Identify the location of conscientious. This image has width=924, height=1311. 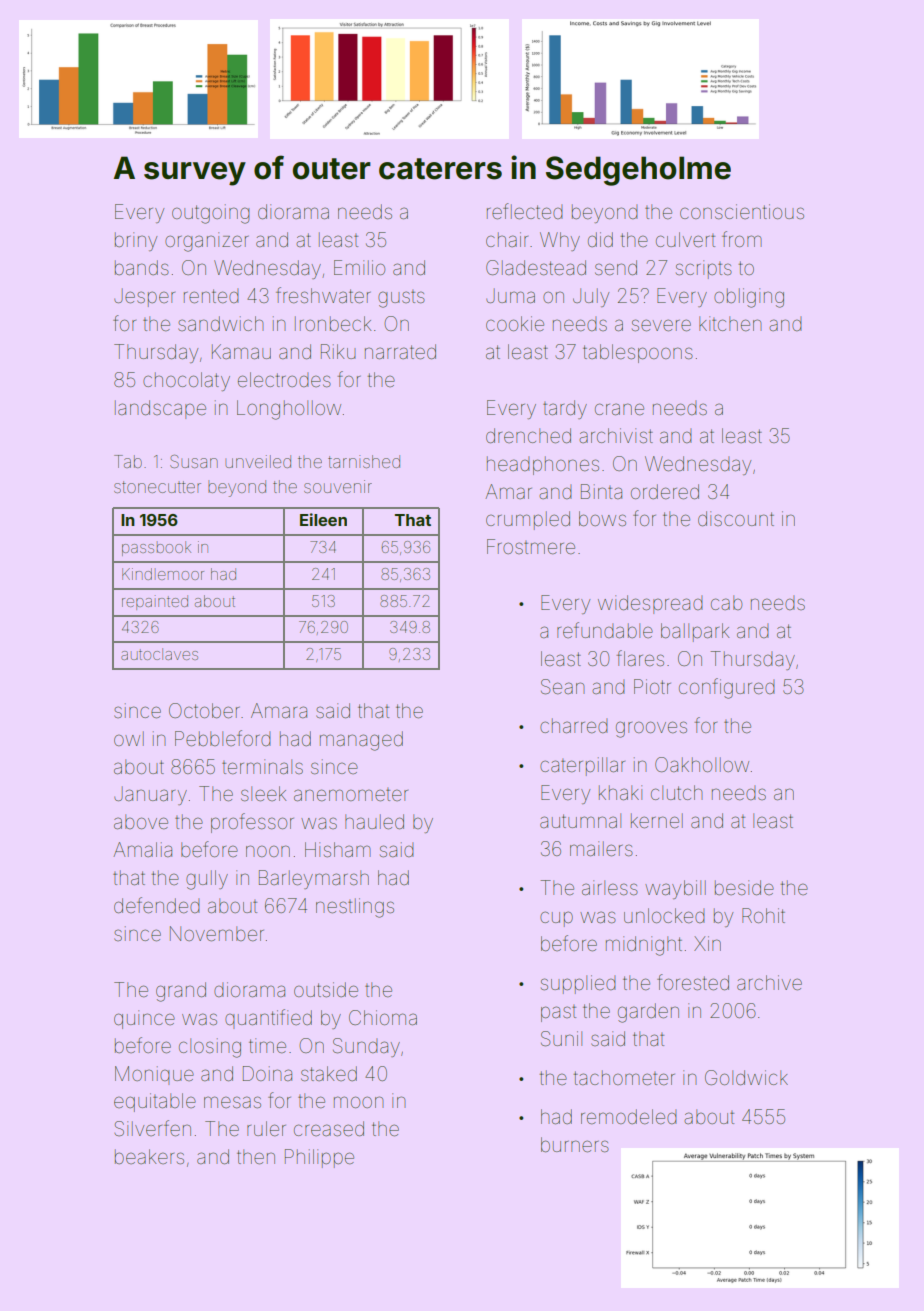
(742, 211).
